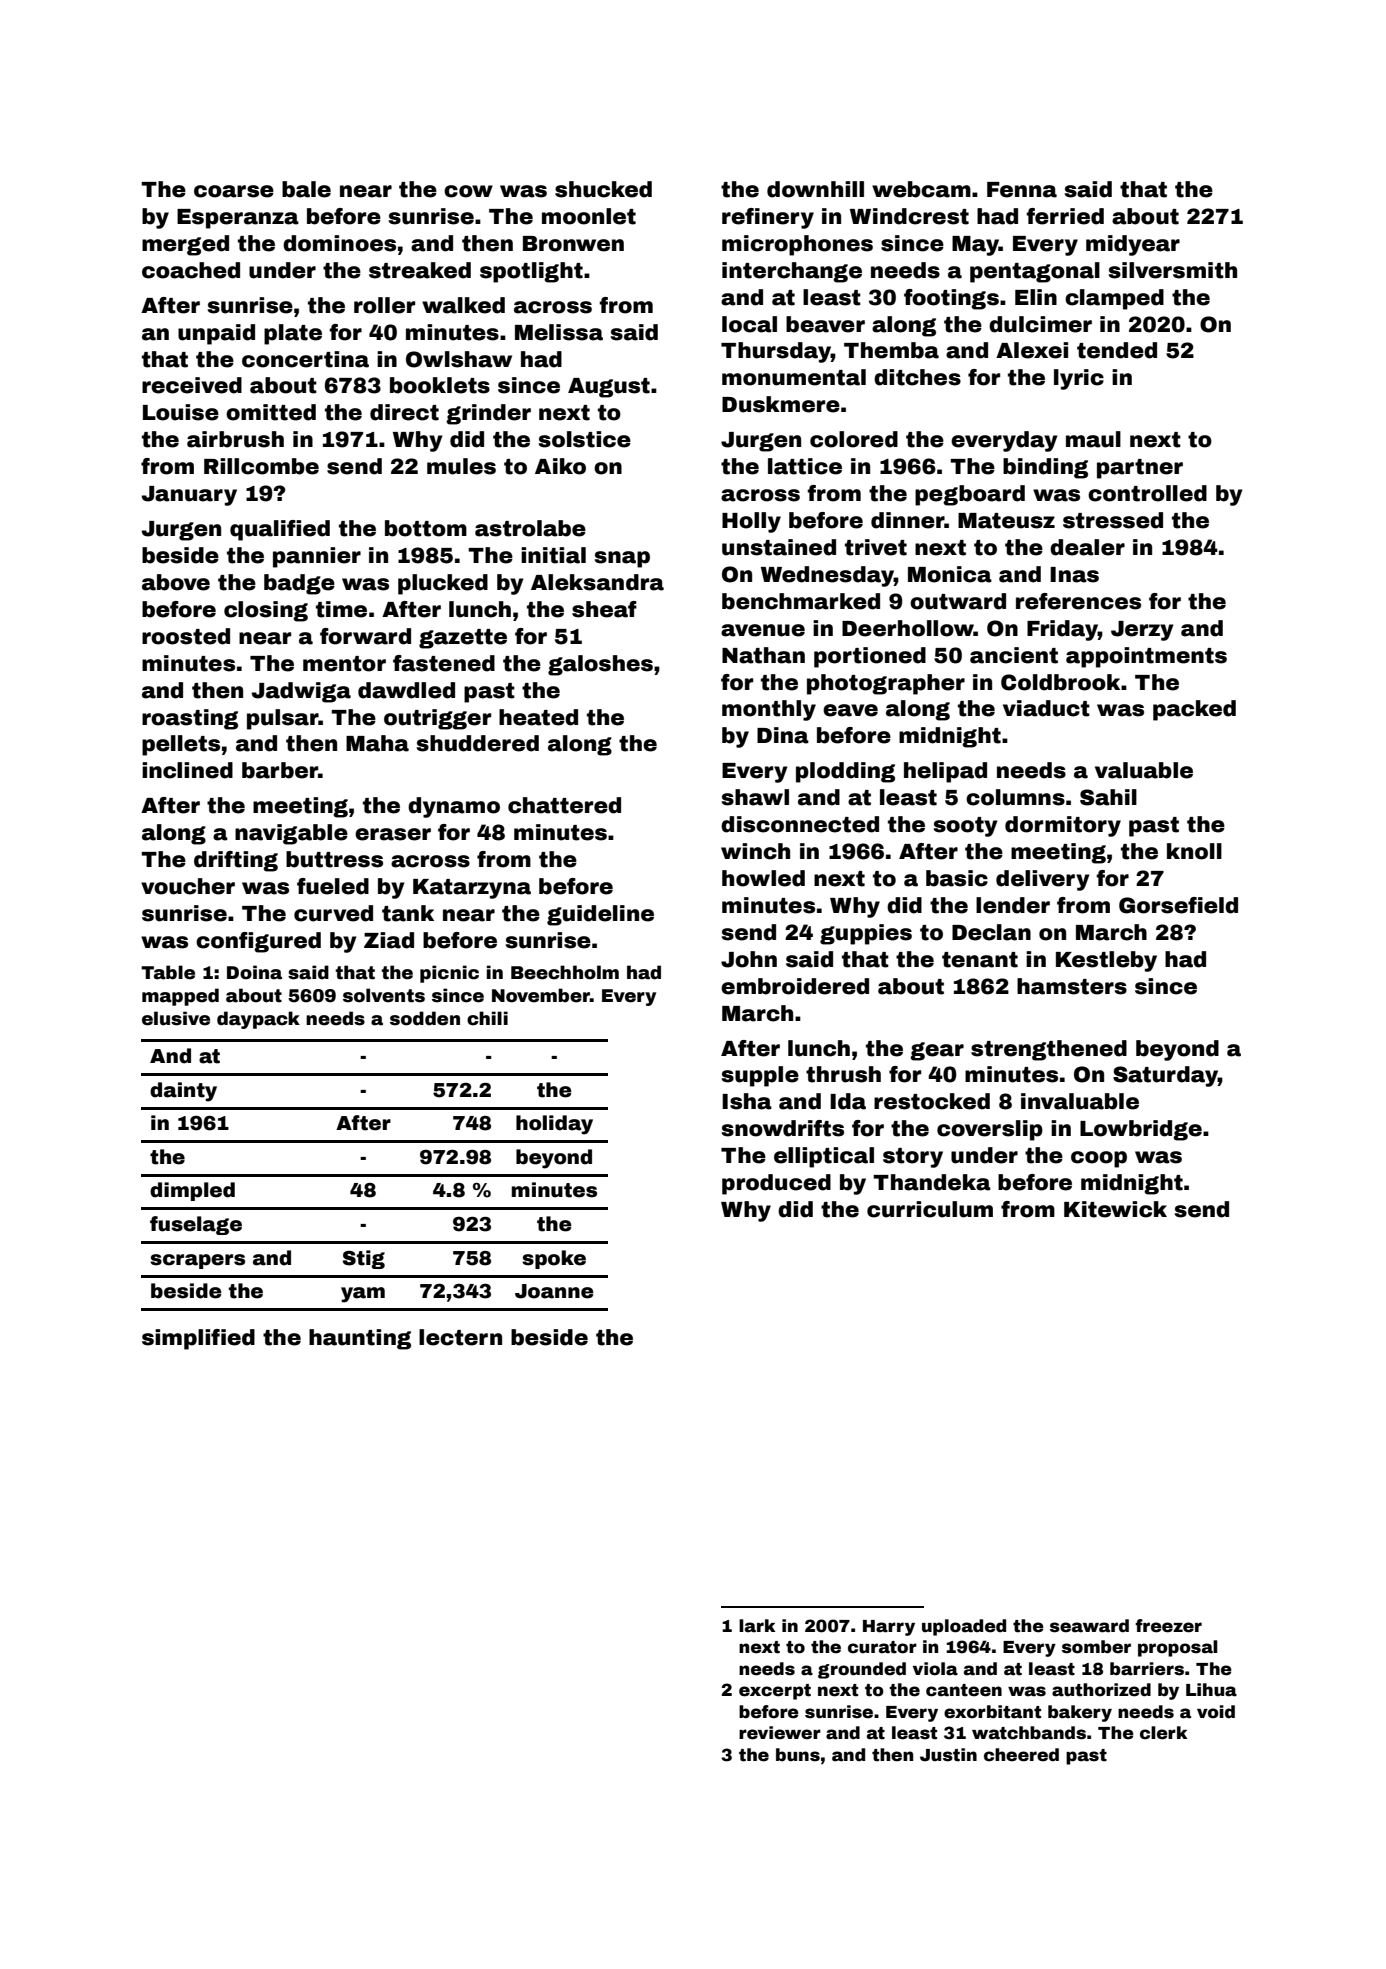 This screenshot has height=1969, width=1386. Describe the element at coordinates (282, 719) in the screenshot. I see `pulsar` at that location.
